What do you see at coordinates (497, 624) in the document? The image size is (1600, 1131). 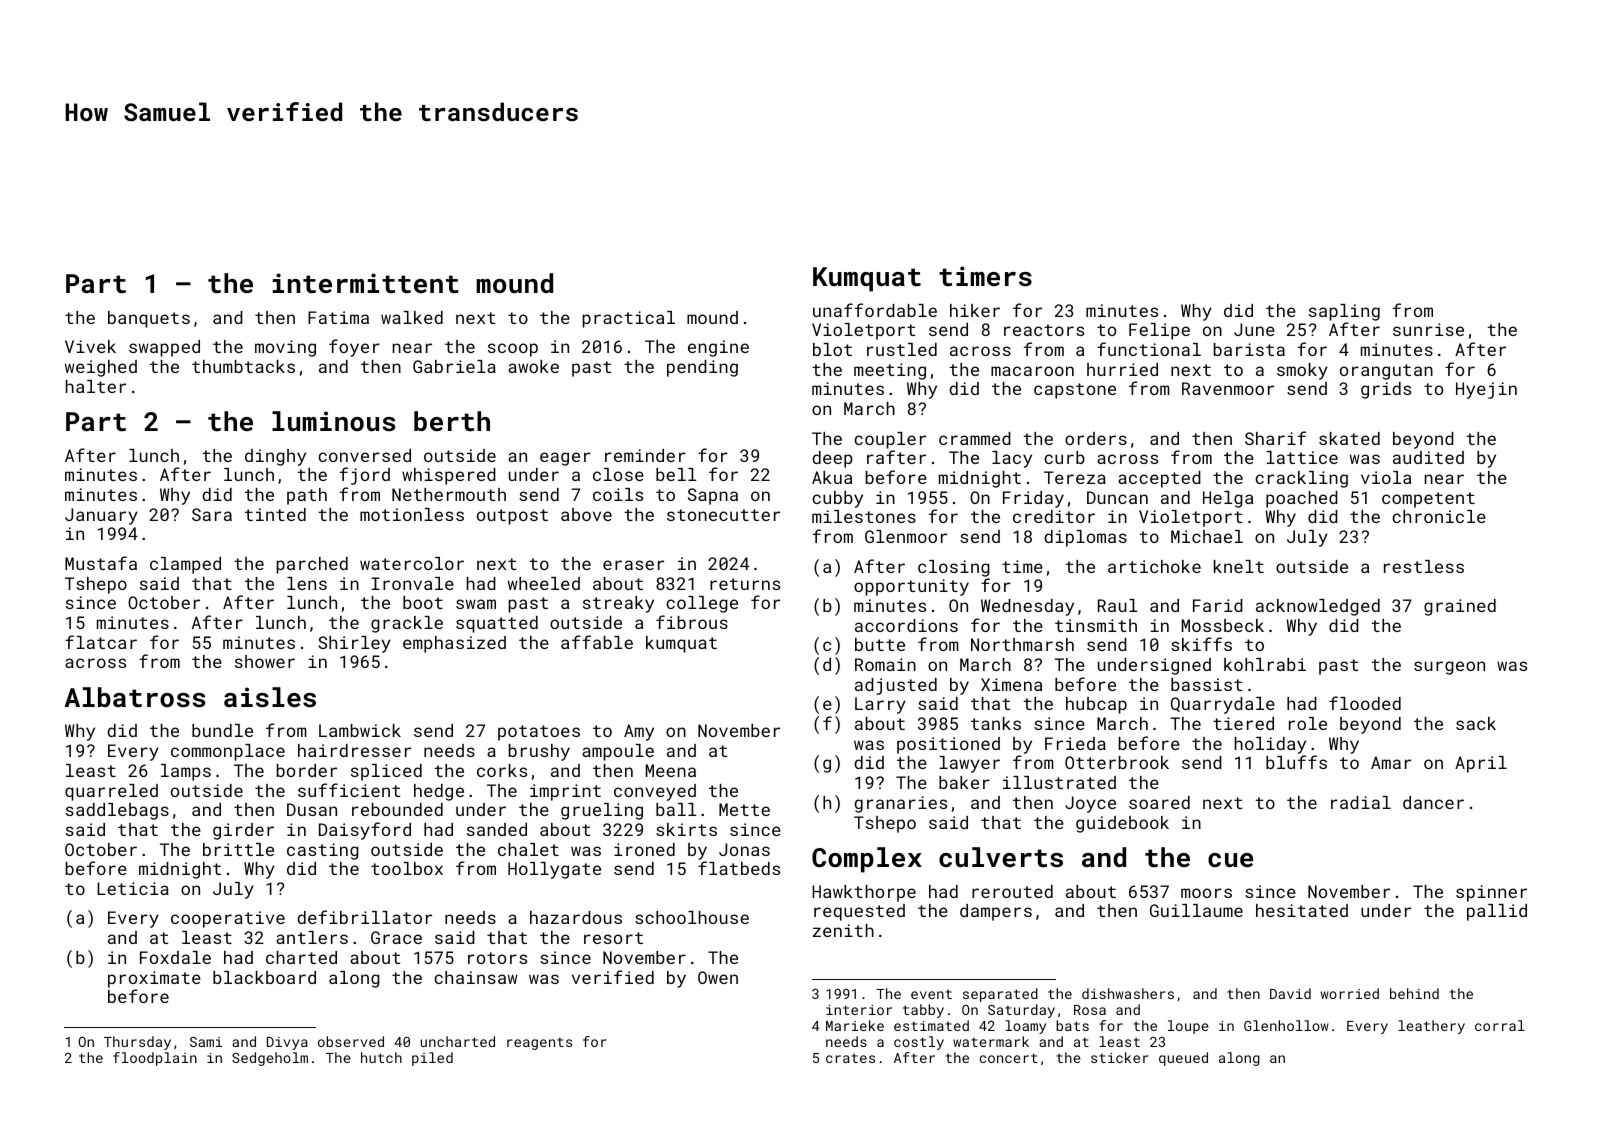 I see `squatted` at bounding box center [497, 624].
